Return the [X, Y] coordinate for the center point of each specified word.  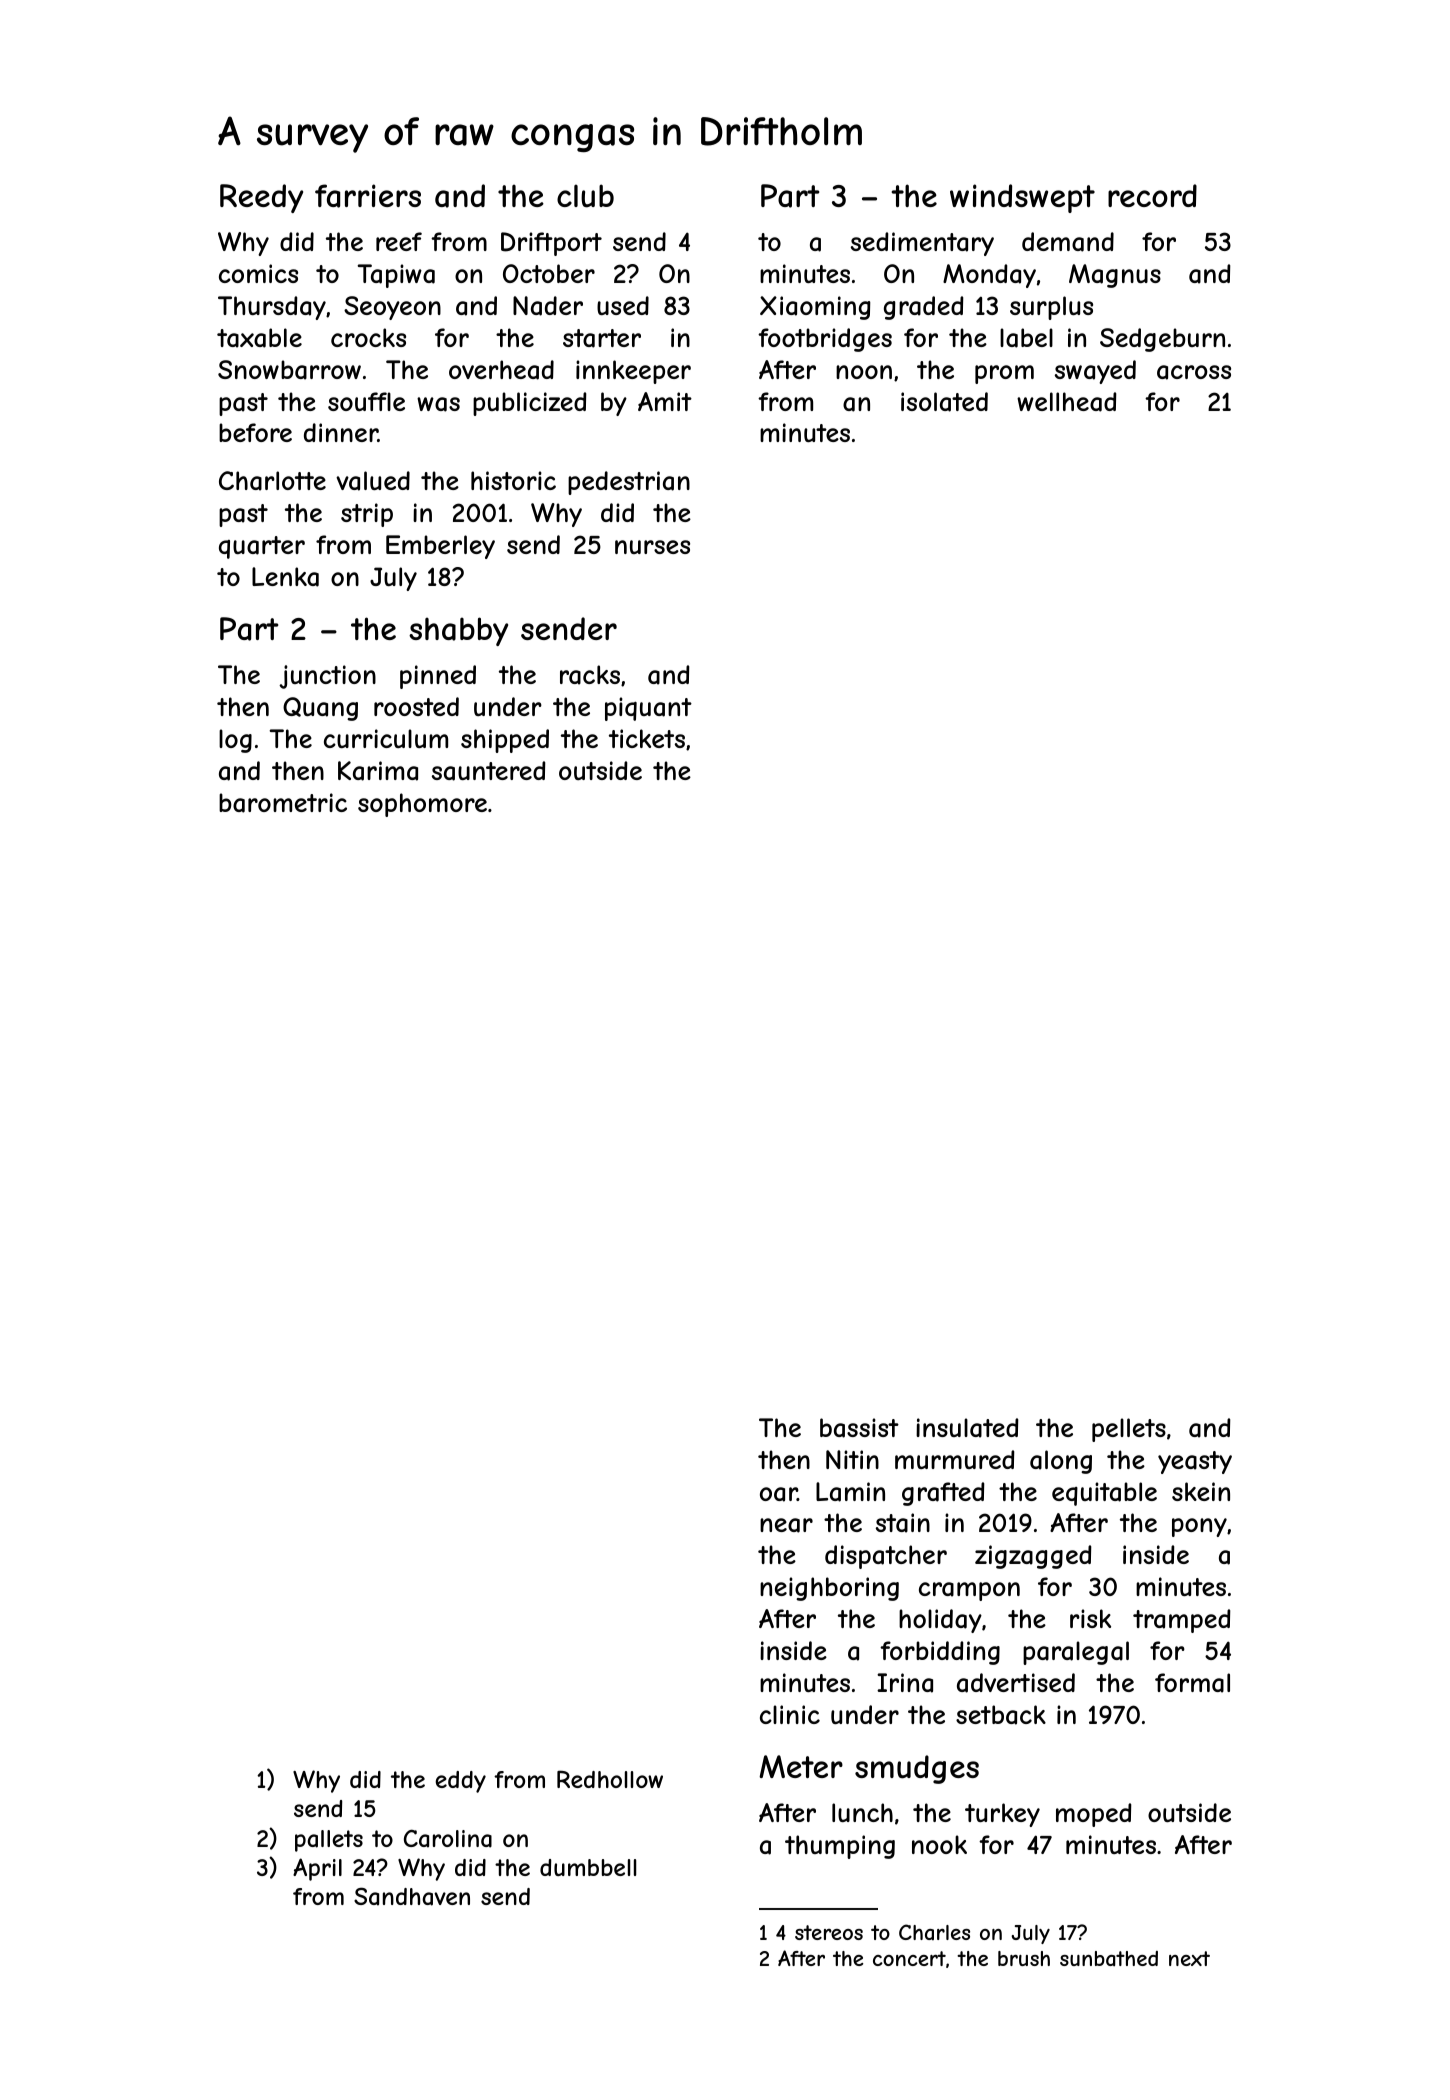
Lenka [285, 577]
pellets [1129, 1430]
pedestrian [629, 483]
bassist [859, 1428]
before [255, 432]
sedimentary [922, 244]
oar [778, 1494]
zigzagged [1033, 1557]
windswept [1022, 198]
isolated [944, 402]
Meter [801, 1766]
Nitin [852, 1459]
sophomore [422, 805]
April [317, 1869]
